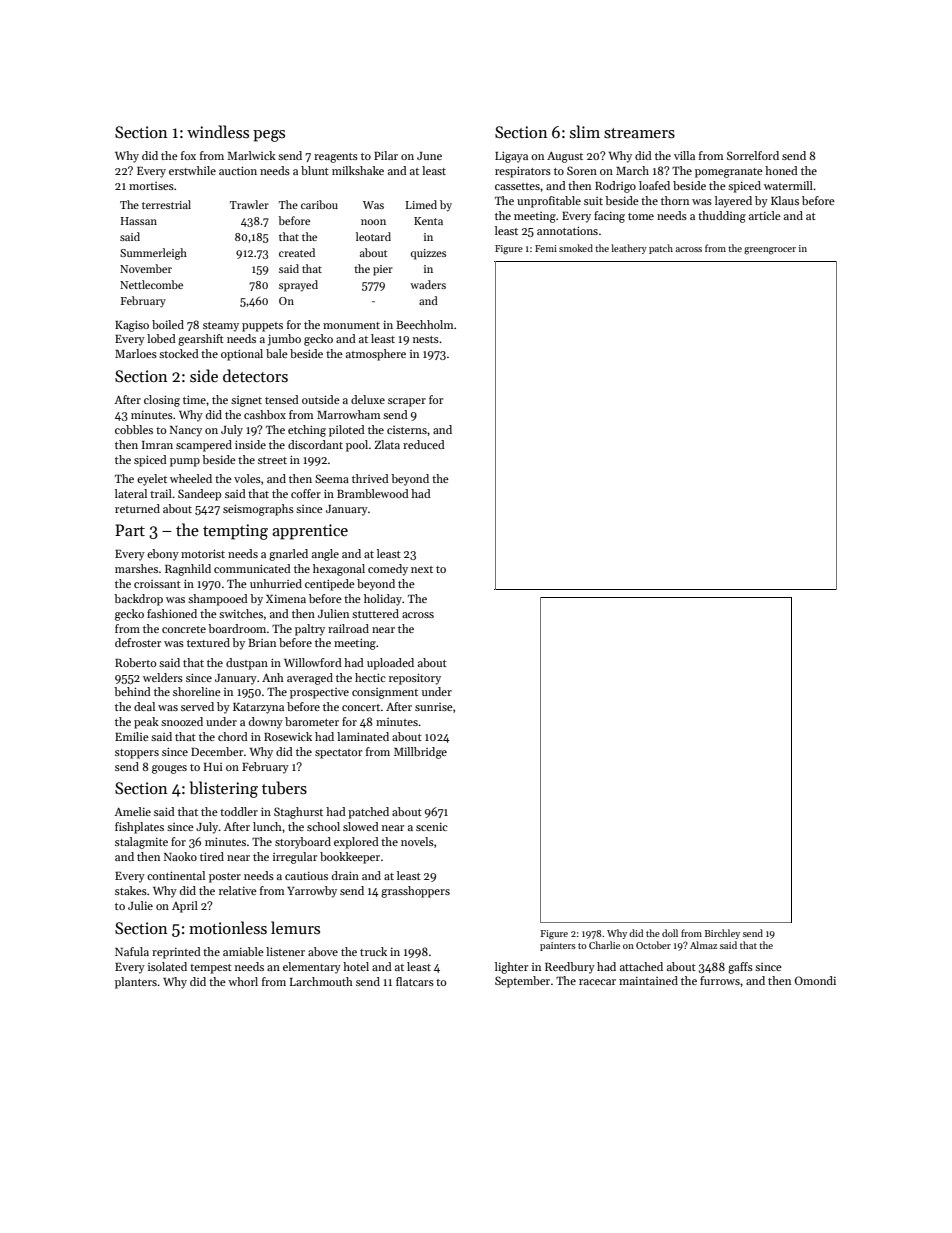  Describe the element at coordinates (388, 570) in the document. I see `comedy` at that location.
